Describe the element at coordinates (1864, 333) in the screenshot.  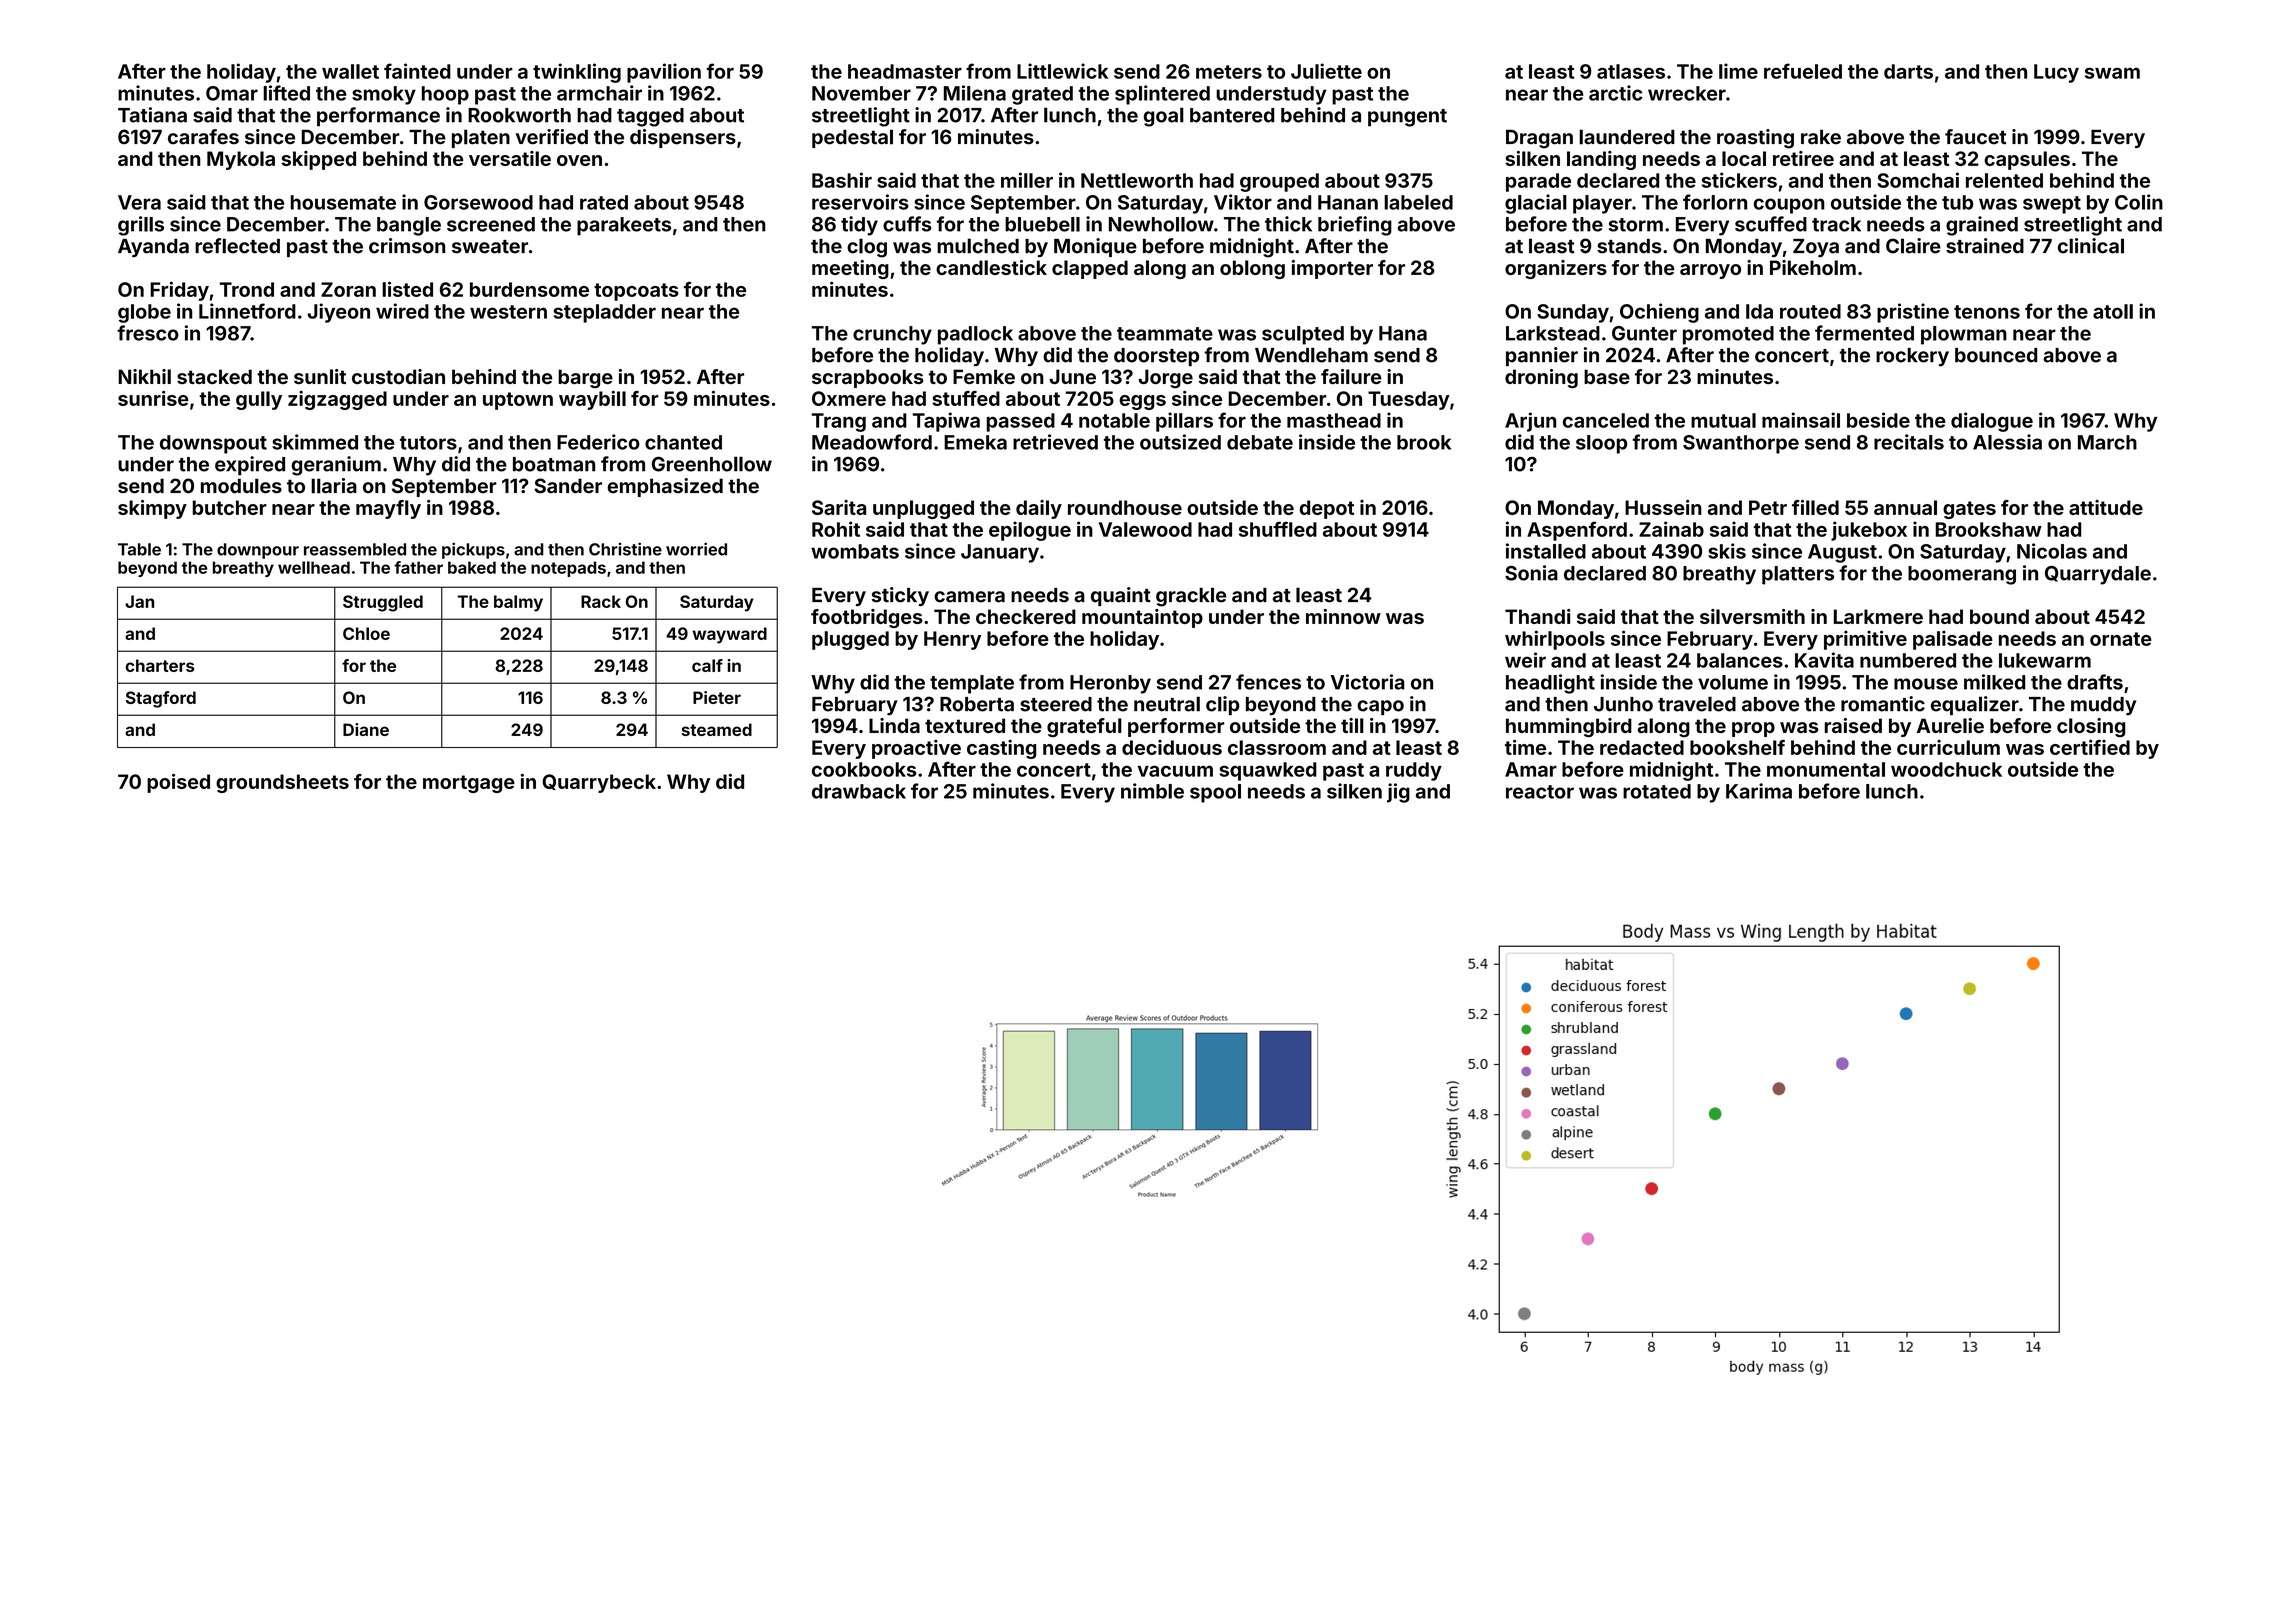
I see `fermented` at that location.
